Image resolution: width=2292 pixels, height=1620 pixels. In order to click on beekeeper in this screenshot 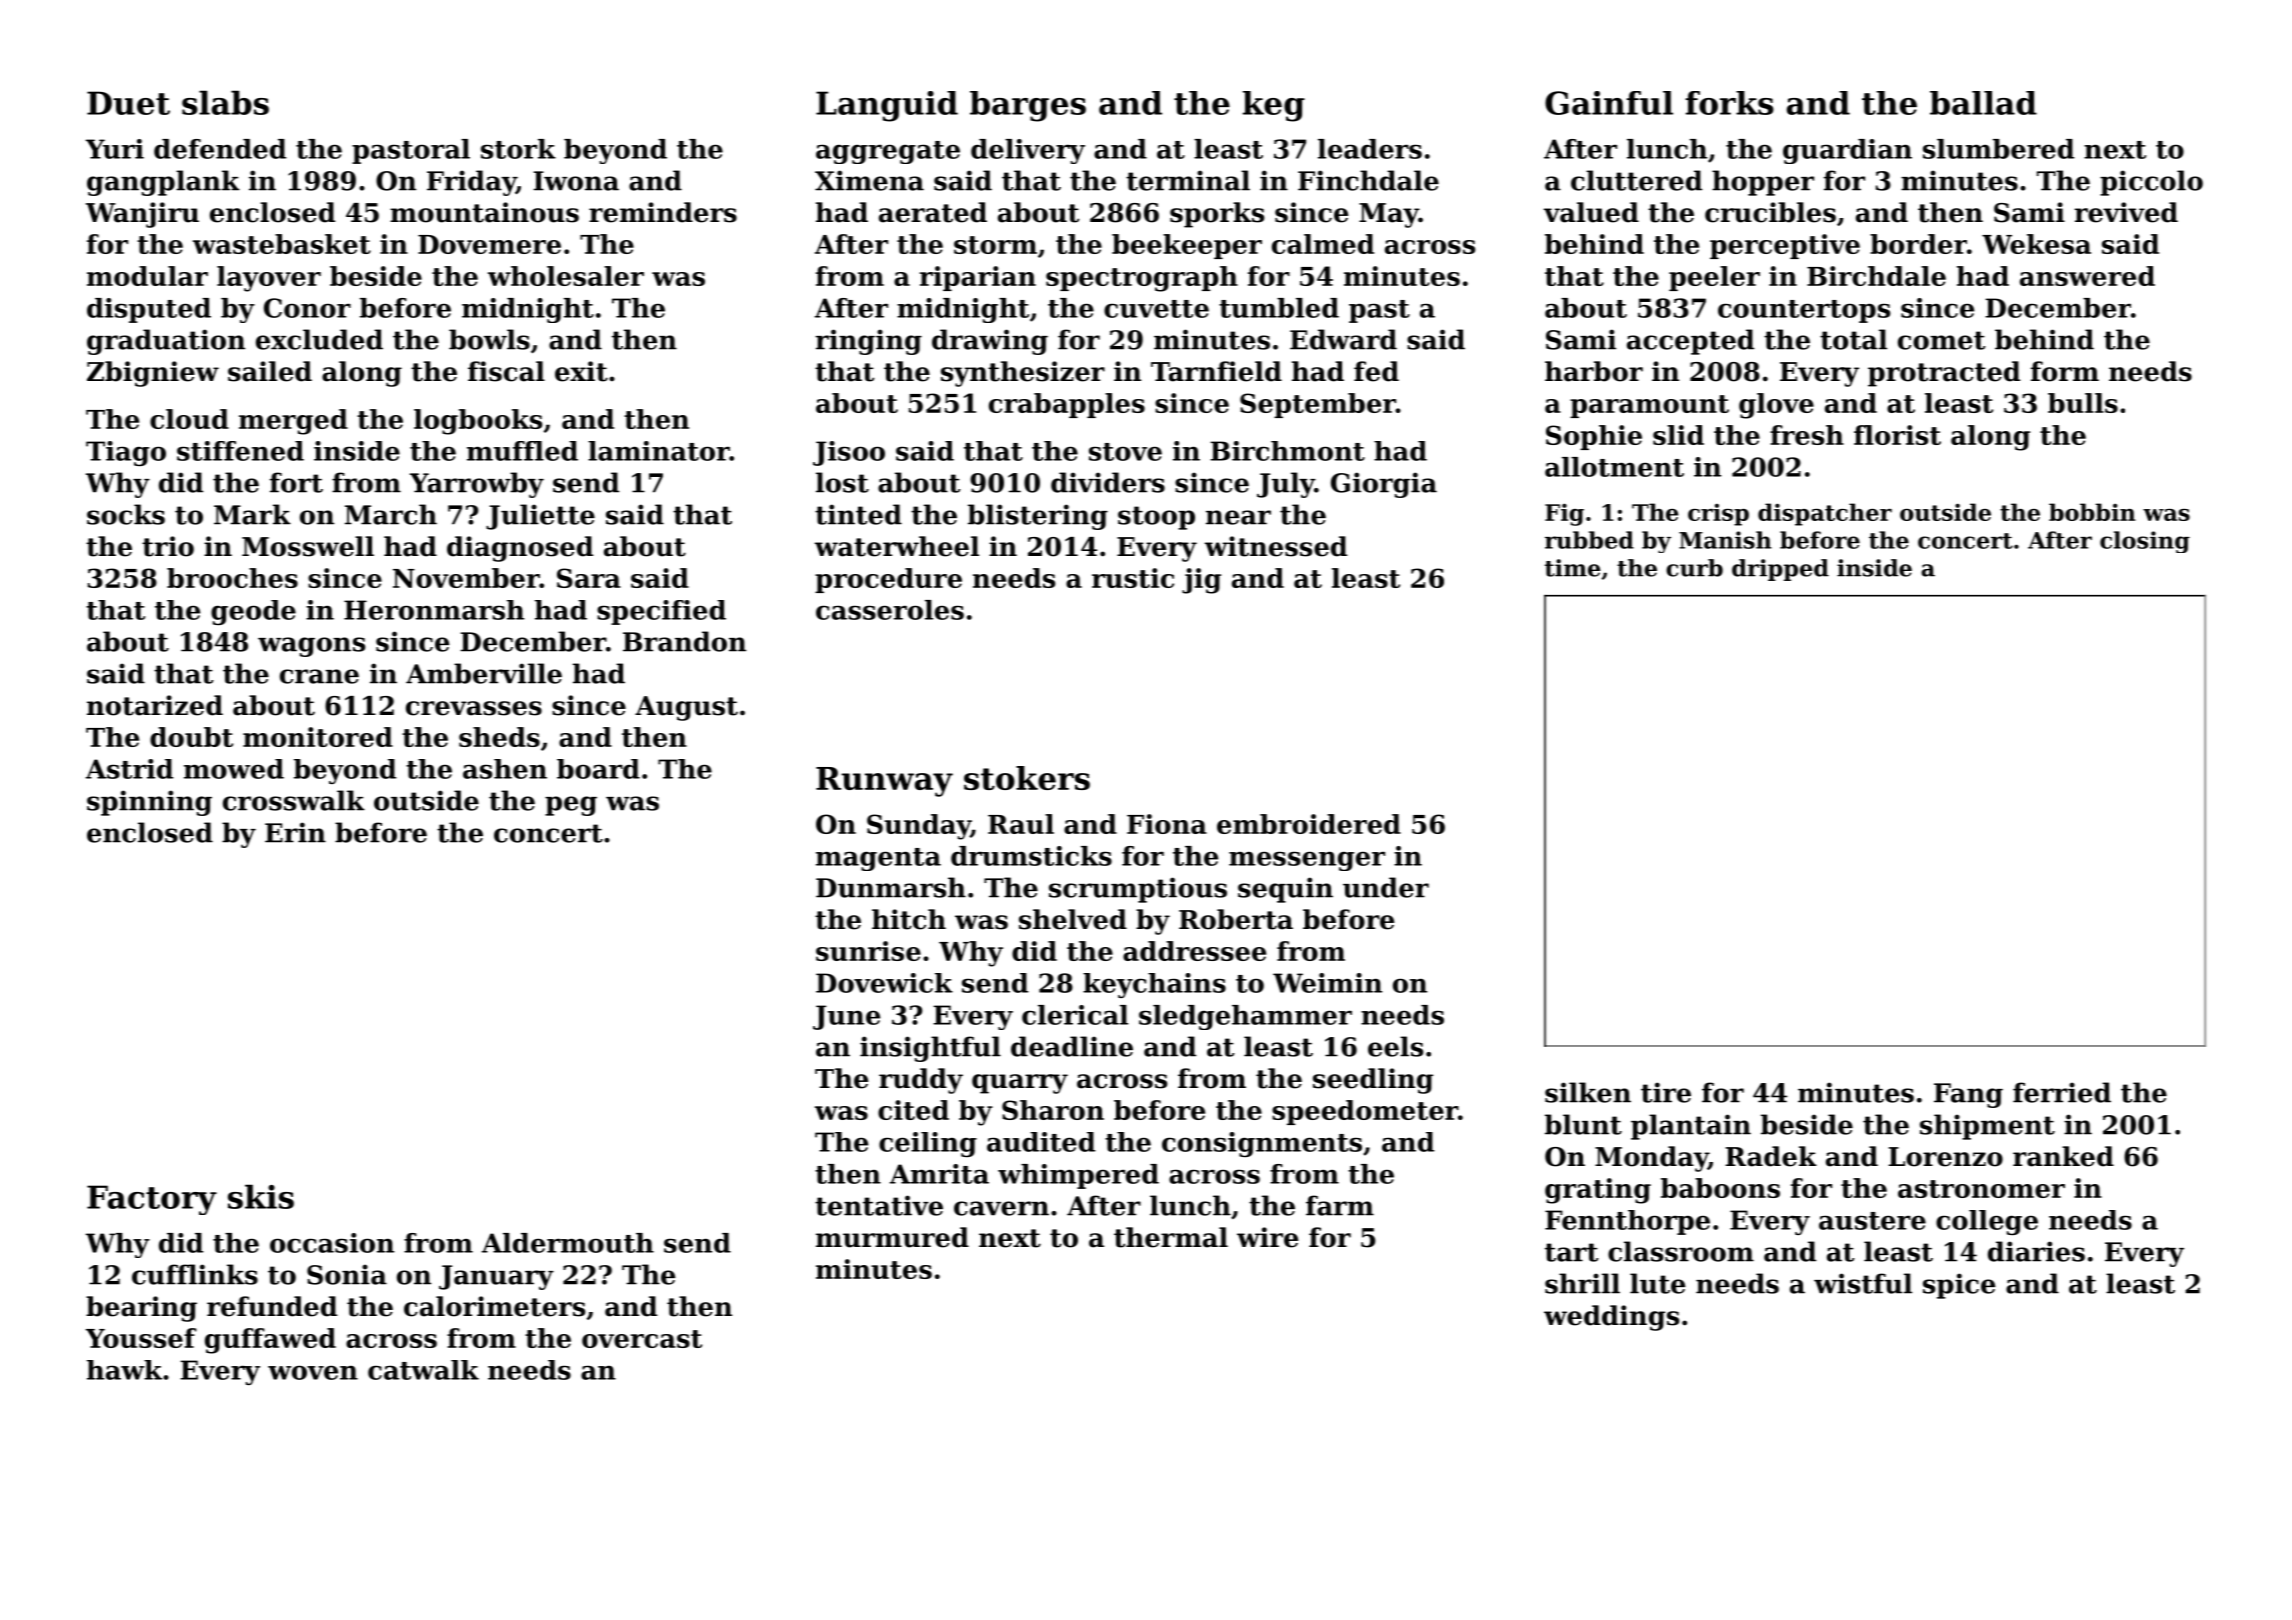, I will do `click(1187, 246)`.
